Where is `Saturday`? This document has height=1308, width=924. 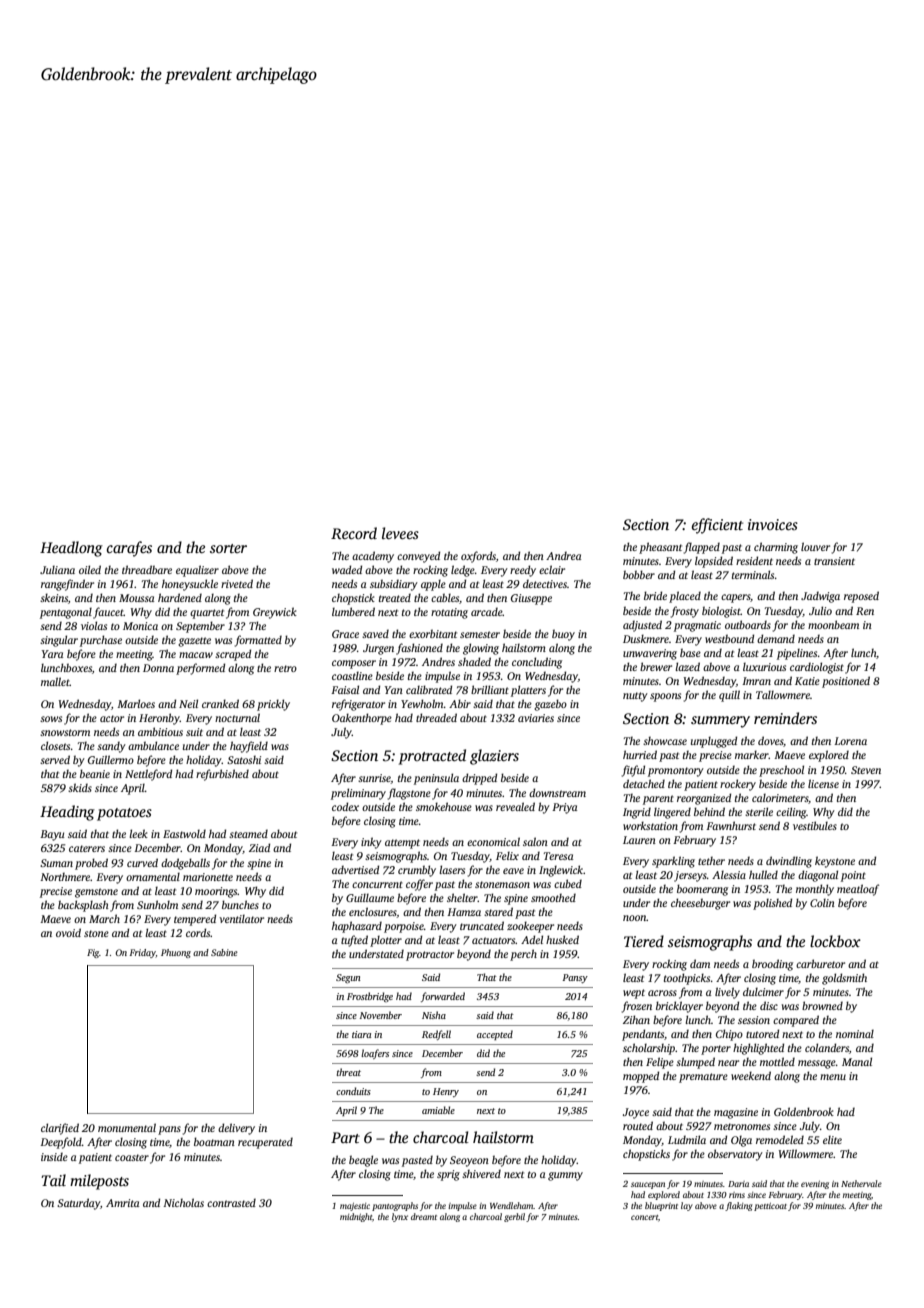
Saturday is located at coordinates (78, 1204).
